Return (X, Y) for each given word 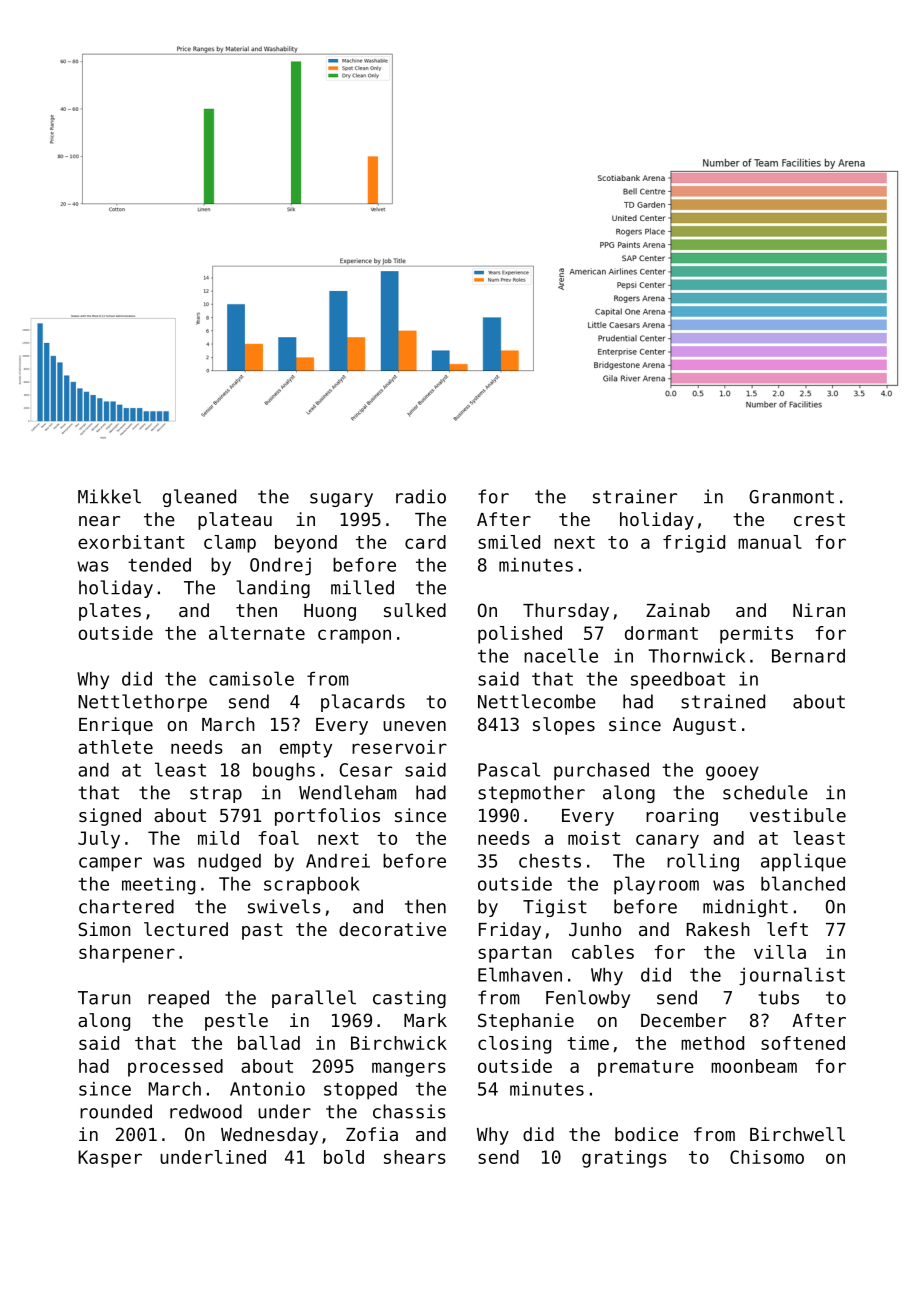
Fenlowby (588, 999)
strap (216, 794)
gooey (732, 773)
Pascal (509, 769)
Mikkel (109, 496)
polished (520, 635)
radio (421, 496)
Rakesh (718, 929)
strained (723, 701)
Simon (105, 929)
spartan (515, 954)
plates (110, 612)
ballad (269, 1043)
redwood (206, 1111)
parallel (314, 999)
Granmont (791, 497)
